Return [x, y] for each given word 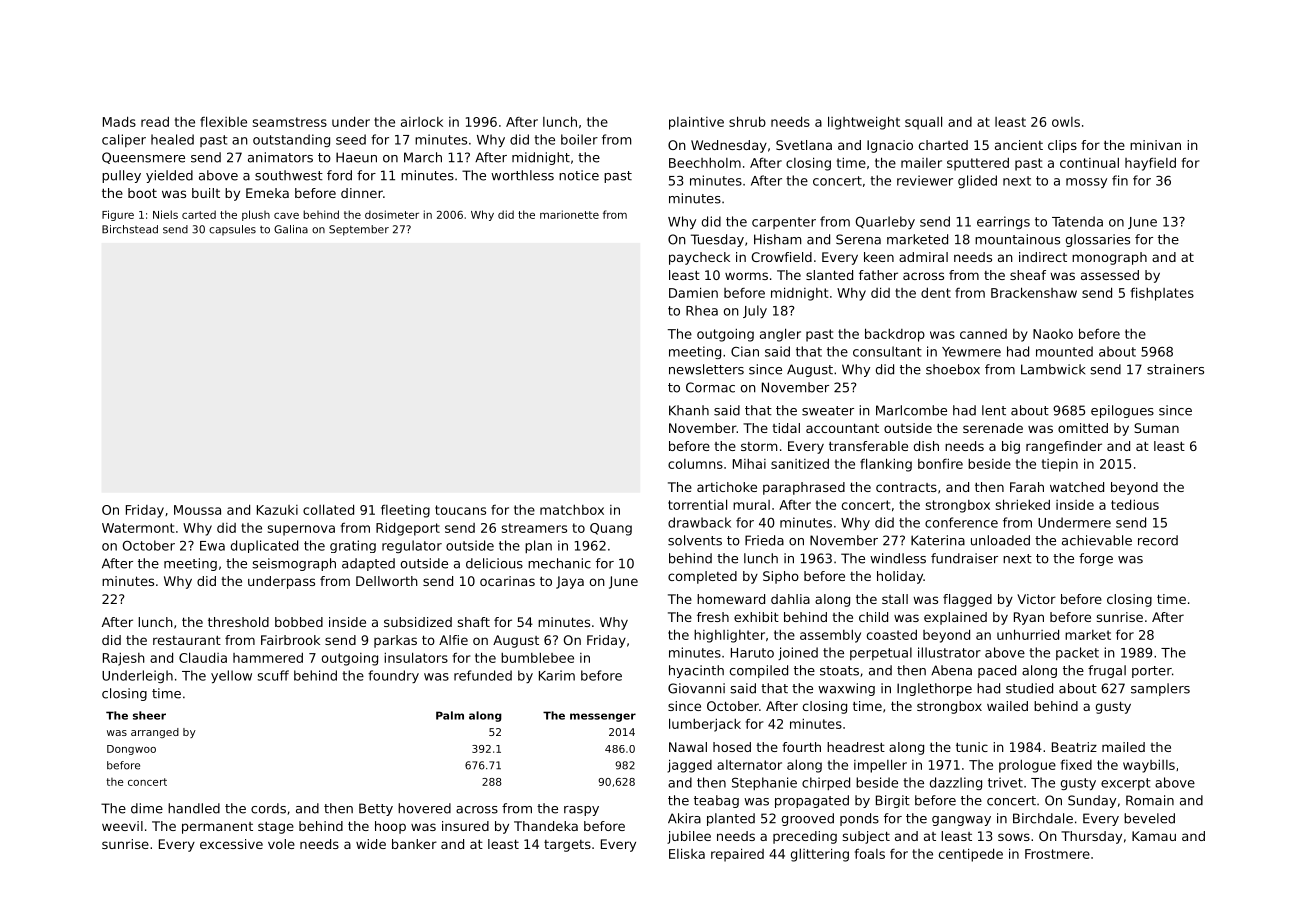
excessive [231, 844]
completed [702, 577]
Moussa [197, 510]
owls [1066, 122]
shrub [747, 121]
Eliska [687, 853]
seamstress [290, 122]
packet [1077, 653]
